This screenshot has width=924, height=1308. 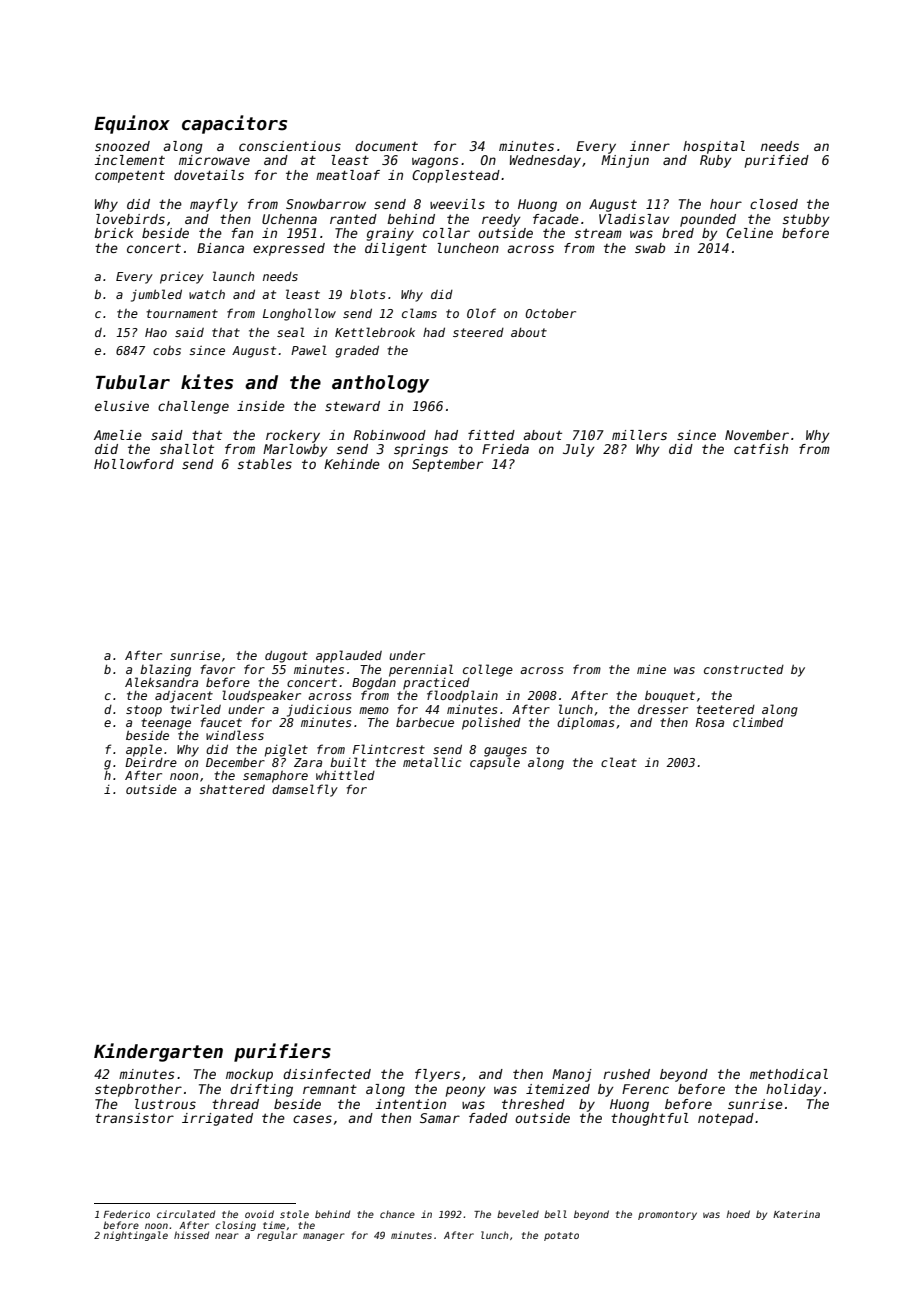 What do you see at coordinates (389, 749) in the screenshot?
I see `Flintcrest` at bounding box center [389, 749].
